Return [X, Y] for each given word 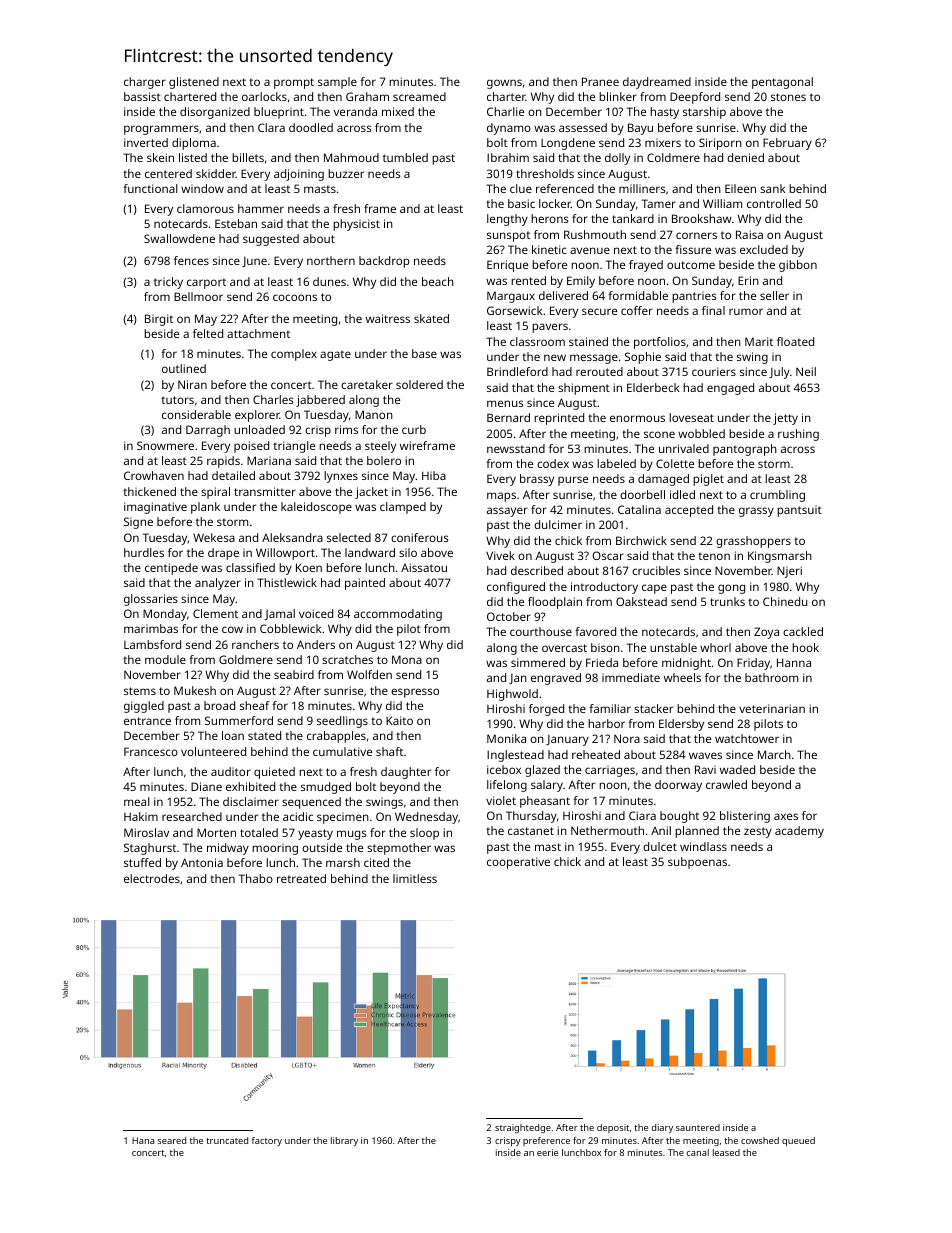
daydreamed [657, 83]
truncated [227, 1140]
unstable [673, 647]
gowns [504, 84]
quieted [274, 773]
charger [145, 83]
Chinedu [785, 601]
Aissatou [424, 567]
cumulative [342, 751]
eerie [547, 1152]
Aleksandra [292, 537]
